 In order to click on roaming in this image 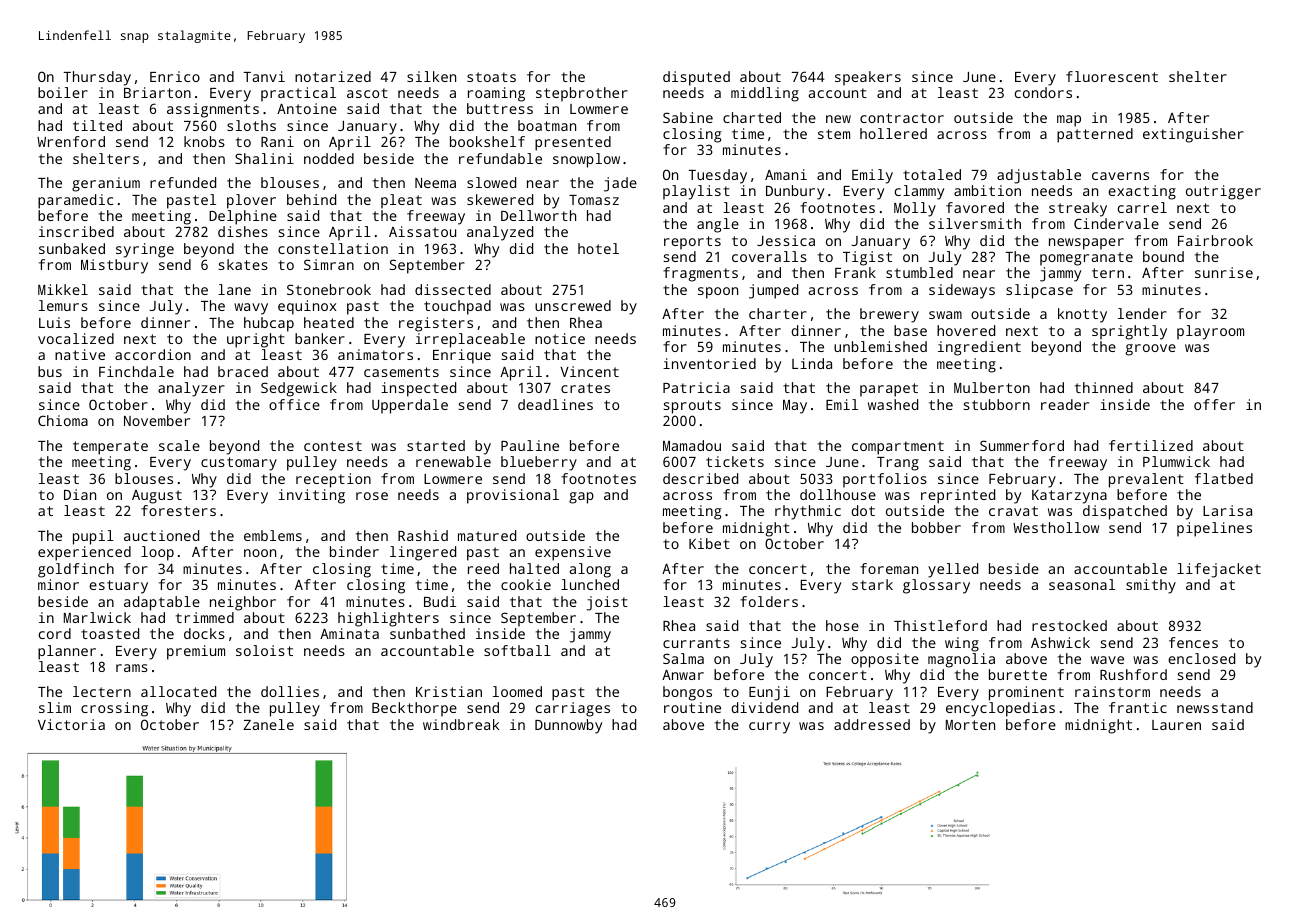, I will do `click(496, 94)`.
